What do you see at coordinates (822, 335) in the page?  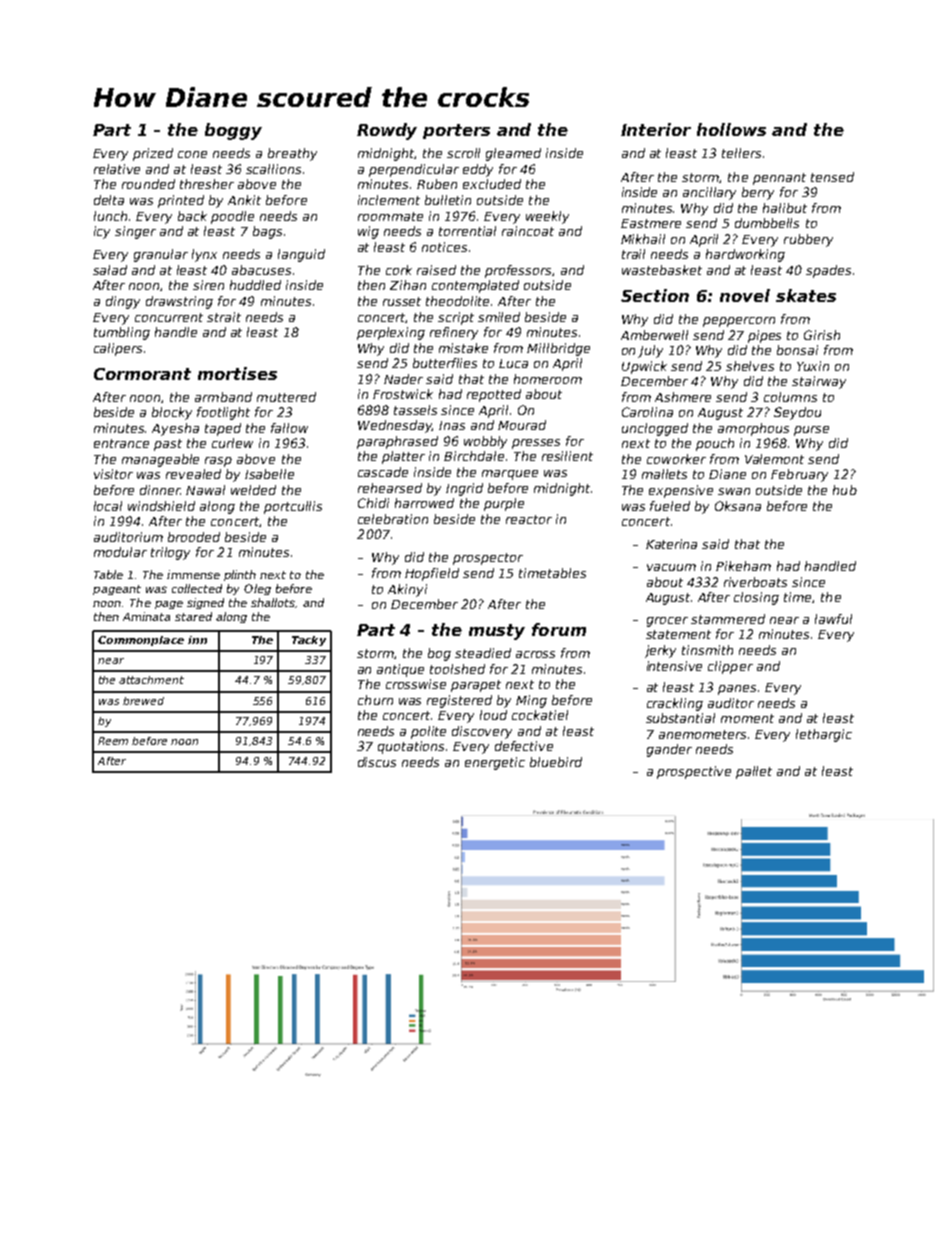 I see `Girish` at bounding box center [822, 335].
